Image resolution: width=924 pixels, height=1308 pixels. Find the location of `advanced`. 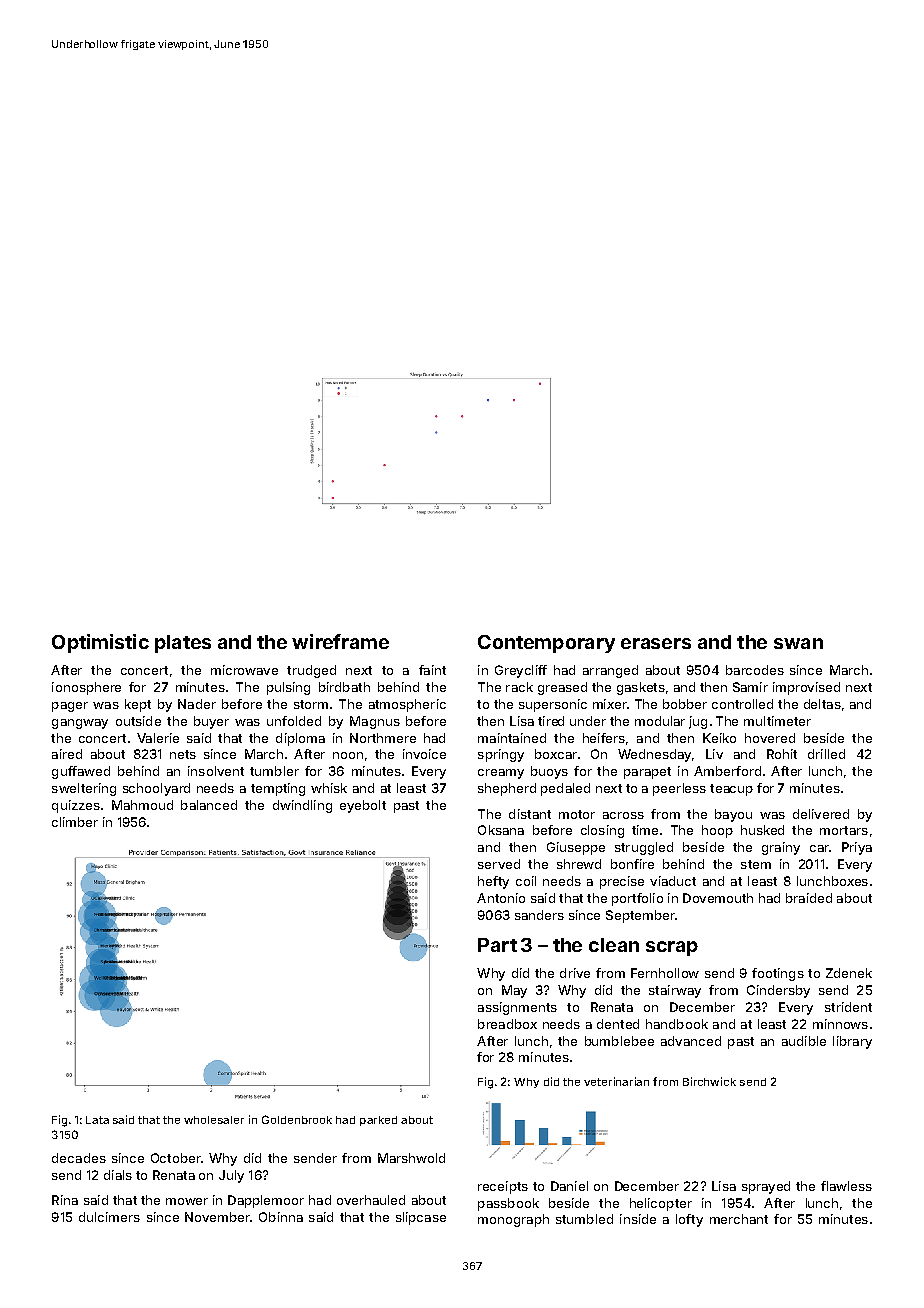

advanced is located at coordinates (691, 1041).
